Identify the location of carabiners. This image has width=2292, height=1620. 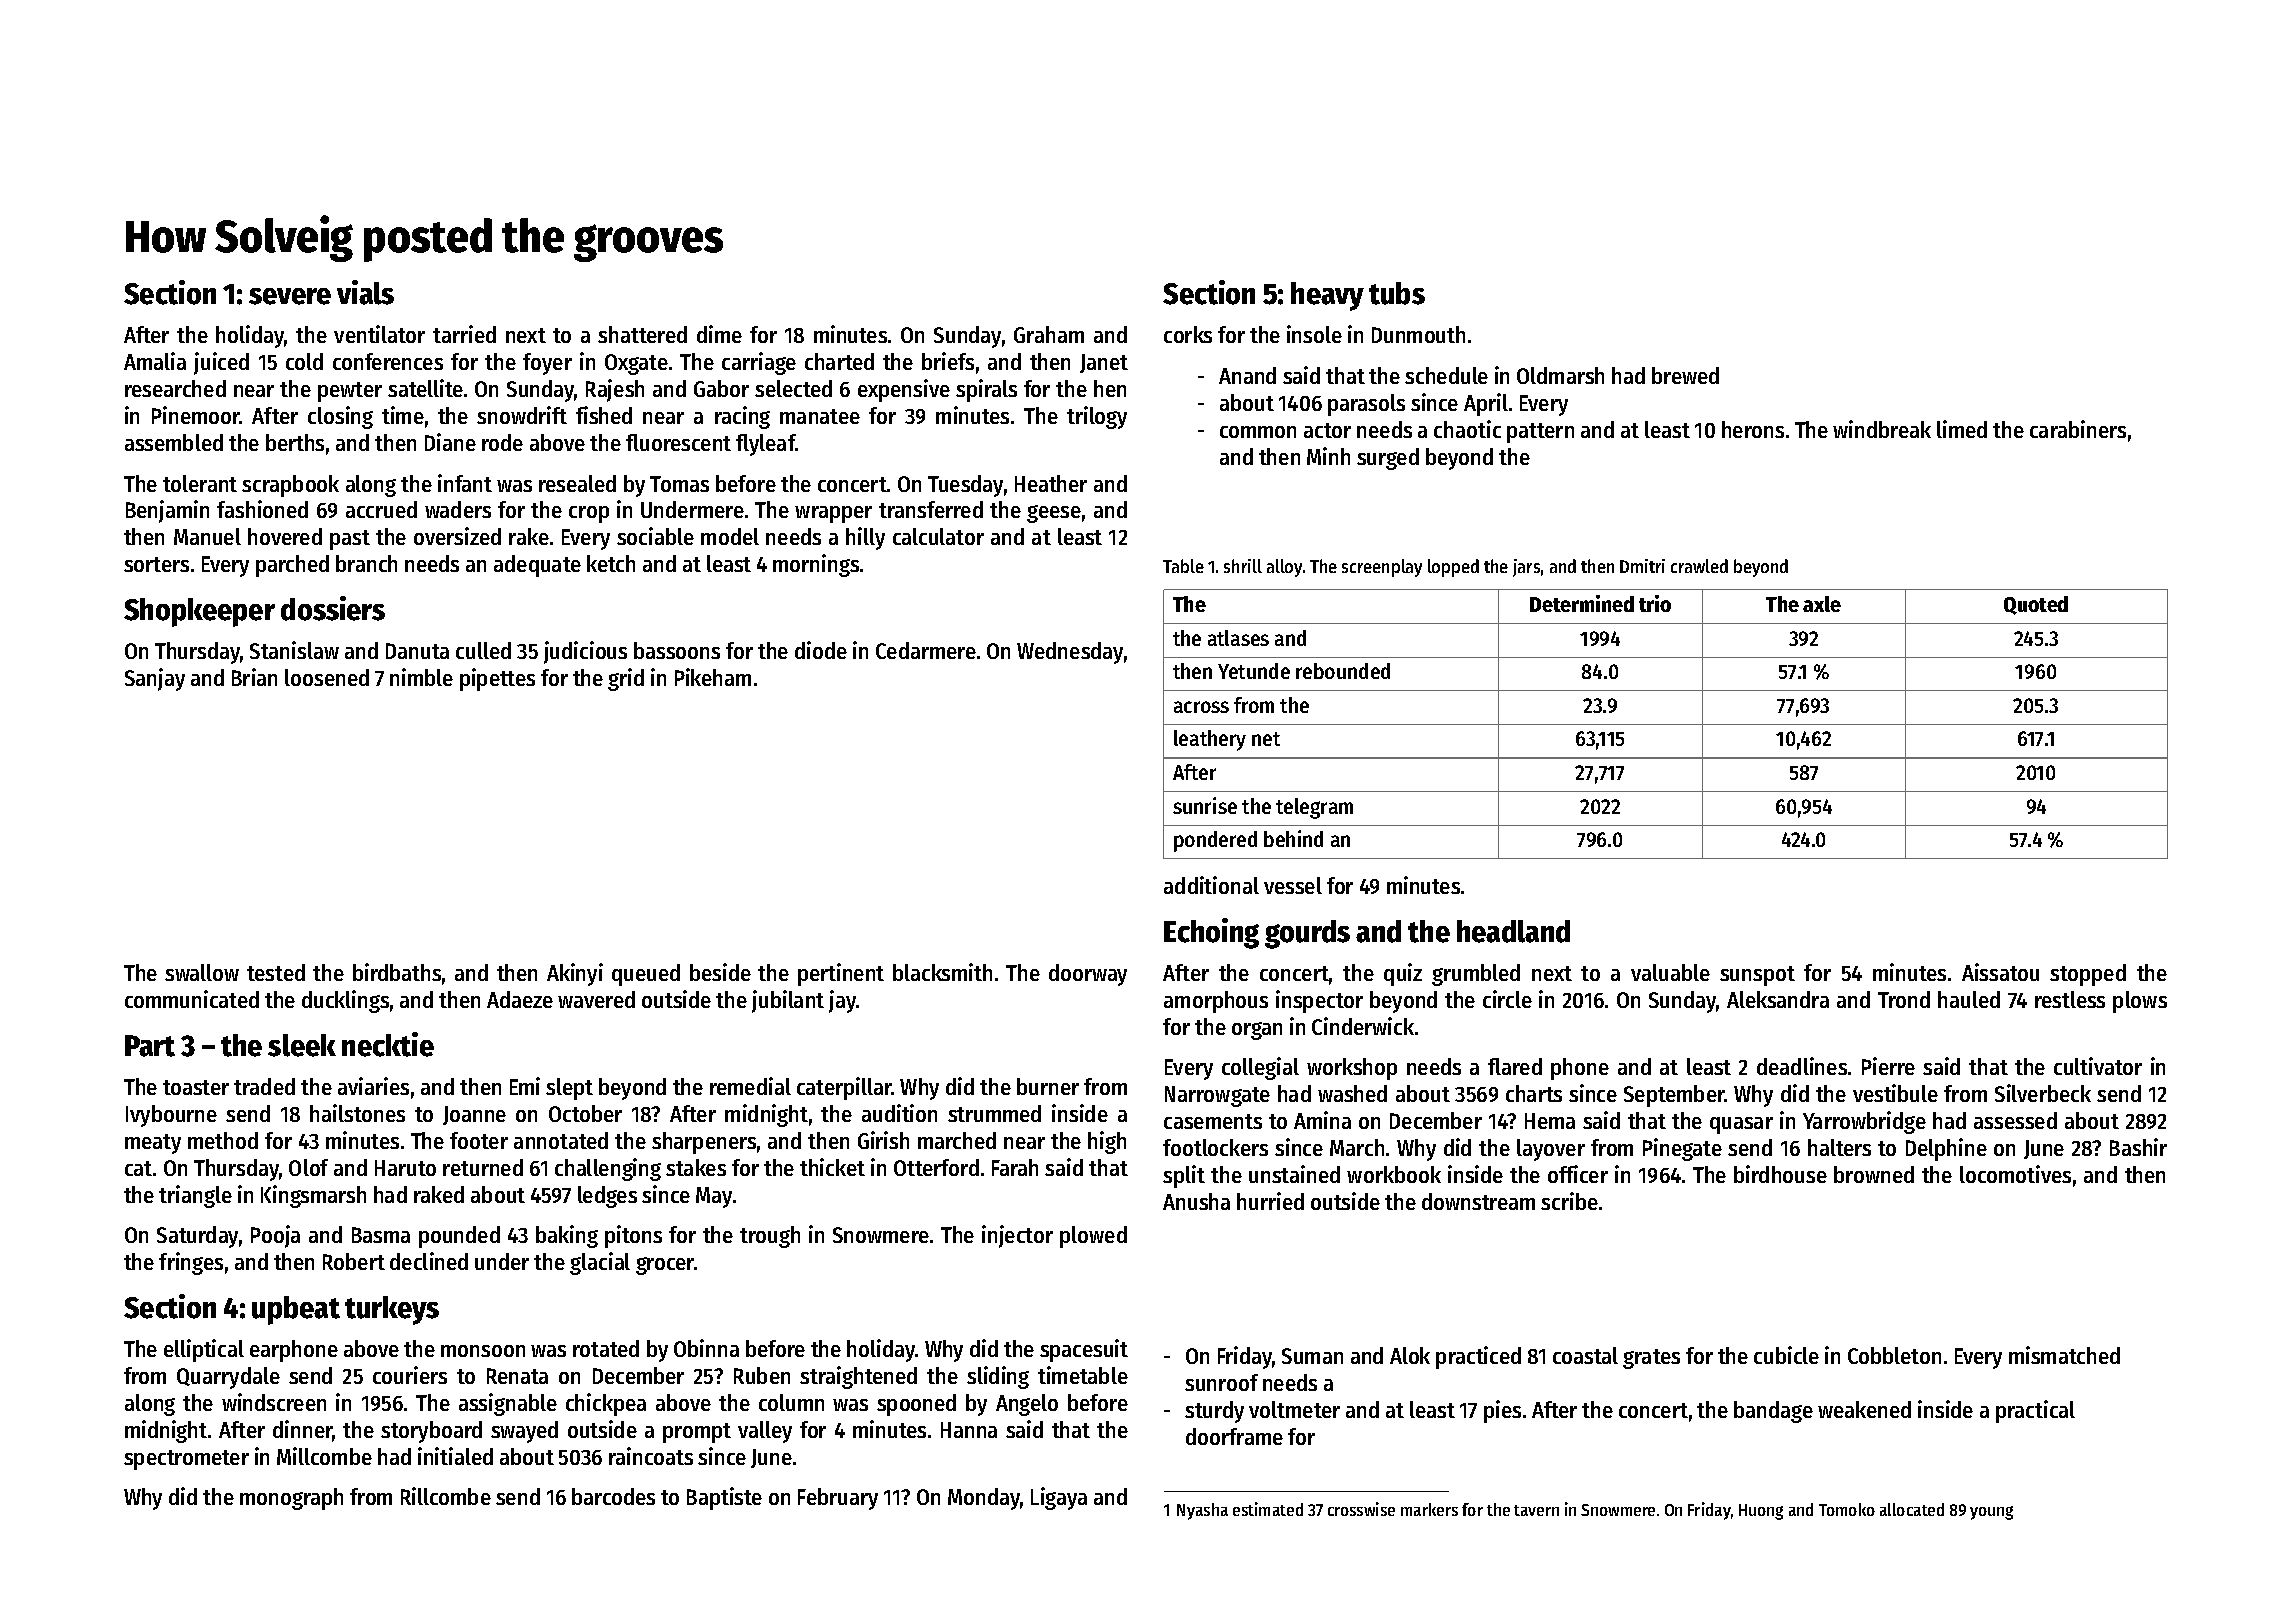
(2078, 429).
